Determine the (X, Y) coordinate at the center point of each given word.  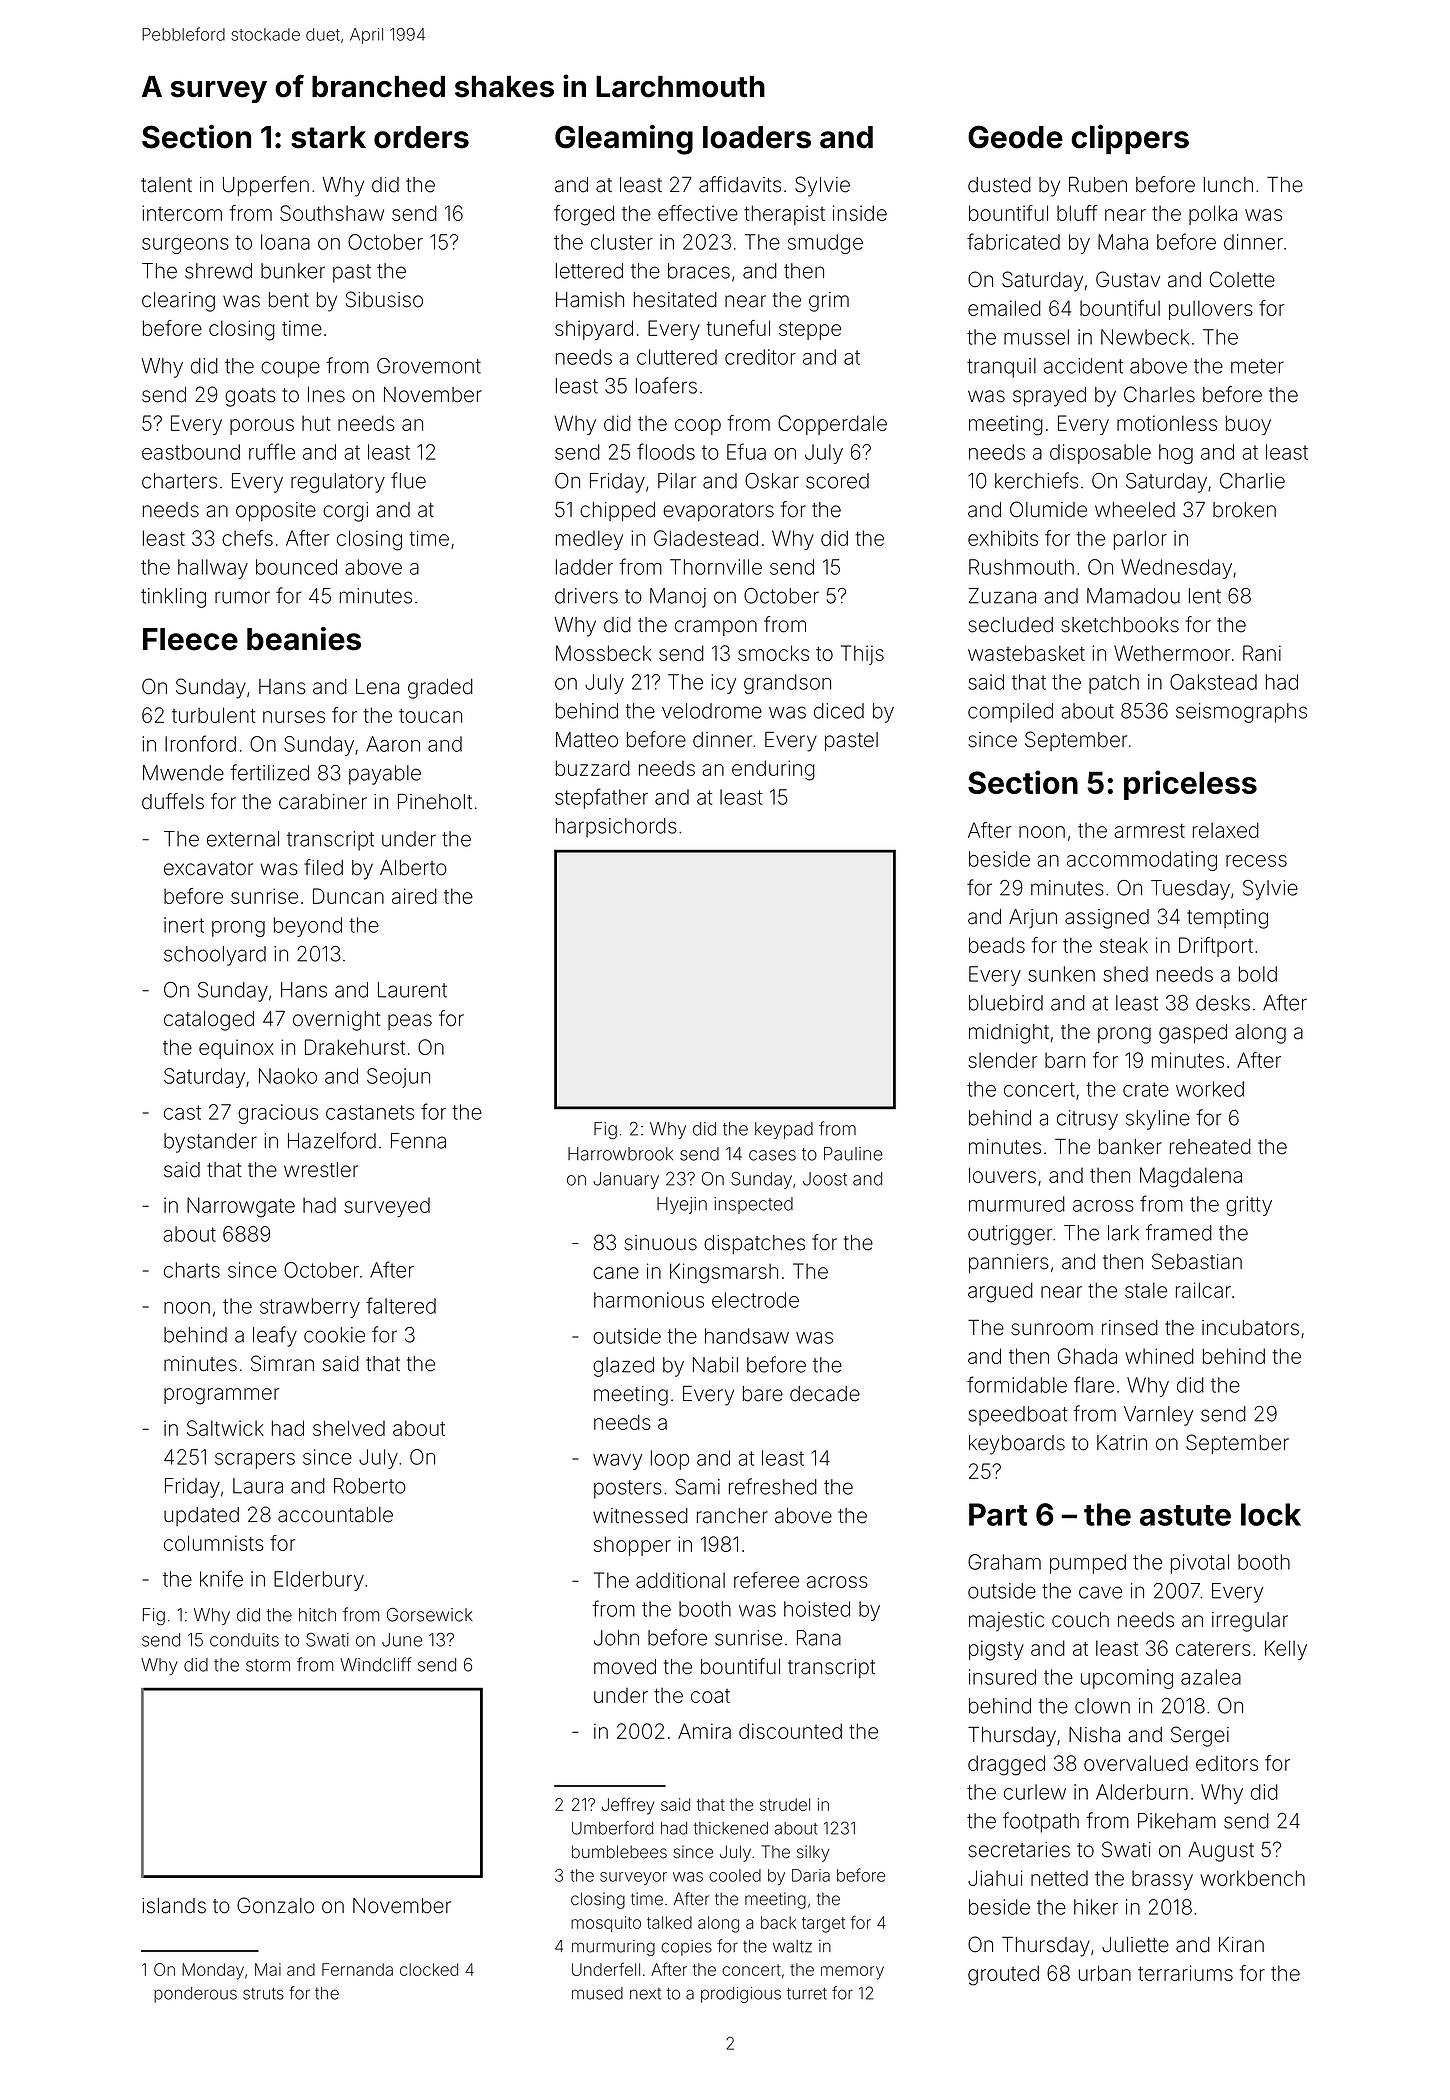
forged (584, 215)
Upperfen (266, 186)
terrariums (1185, 1973)
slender (1003, 1060)
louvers (1002, 1175)
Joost (825, 1179)
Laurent (412, 990)
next (645, 1994)
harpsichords (616, 828)
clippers (1130, 139)
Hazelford (332, 1140)
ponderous (195, 1995)
